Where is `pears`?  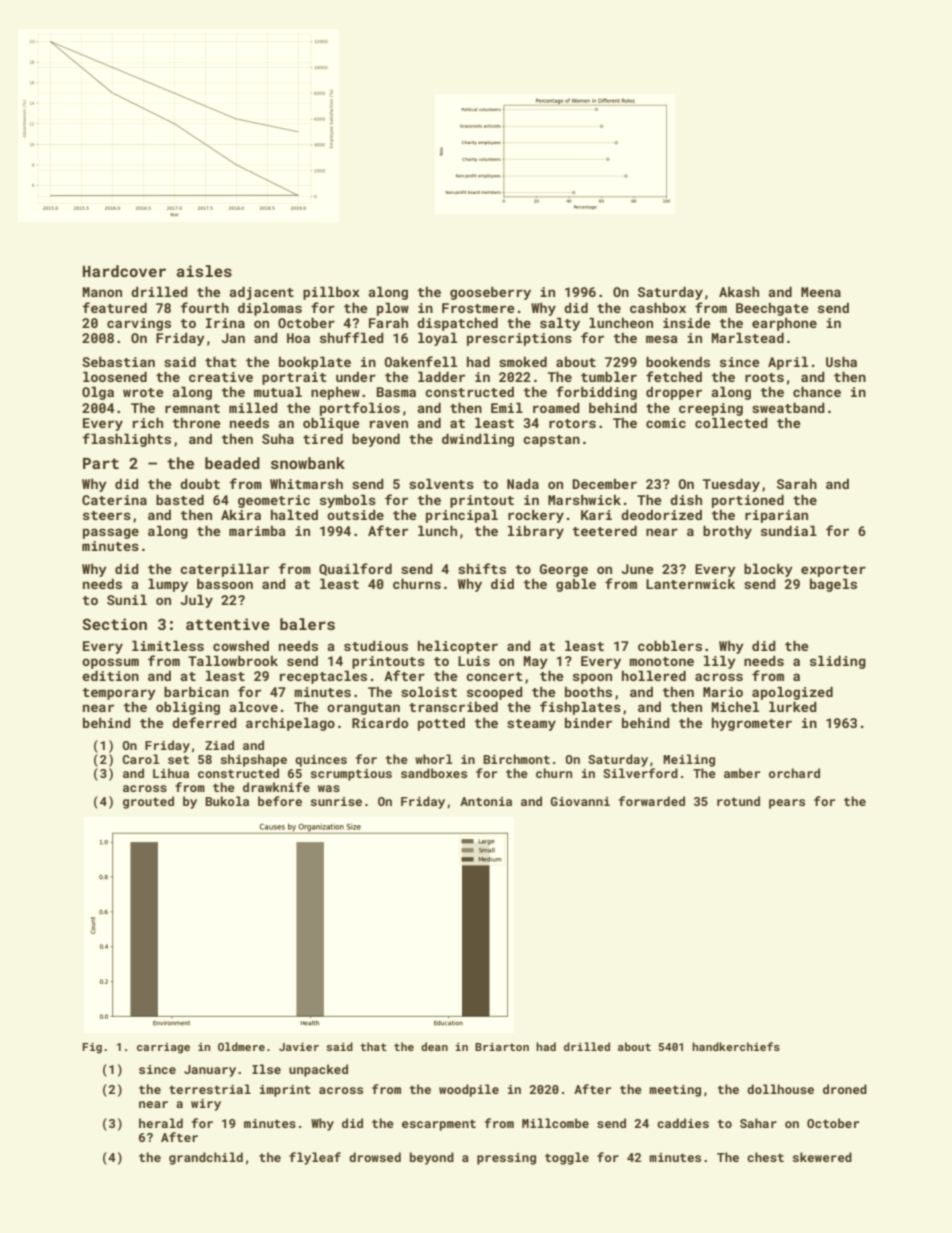 pears is located at coordinates (787, 804).
